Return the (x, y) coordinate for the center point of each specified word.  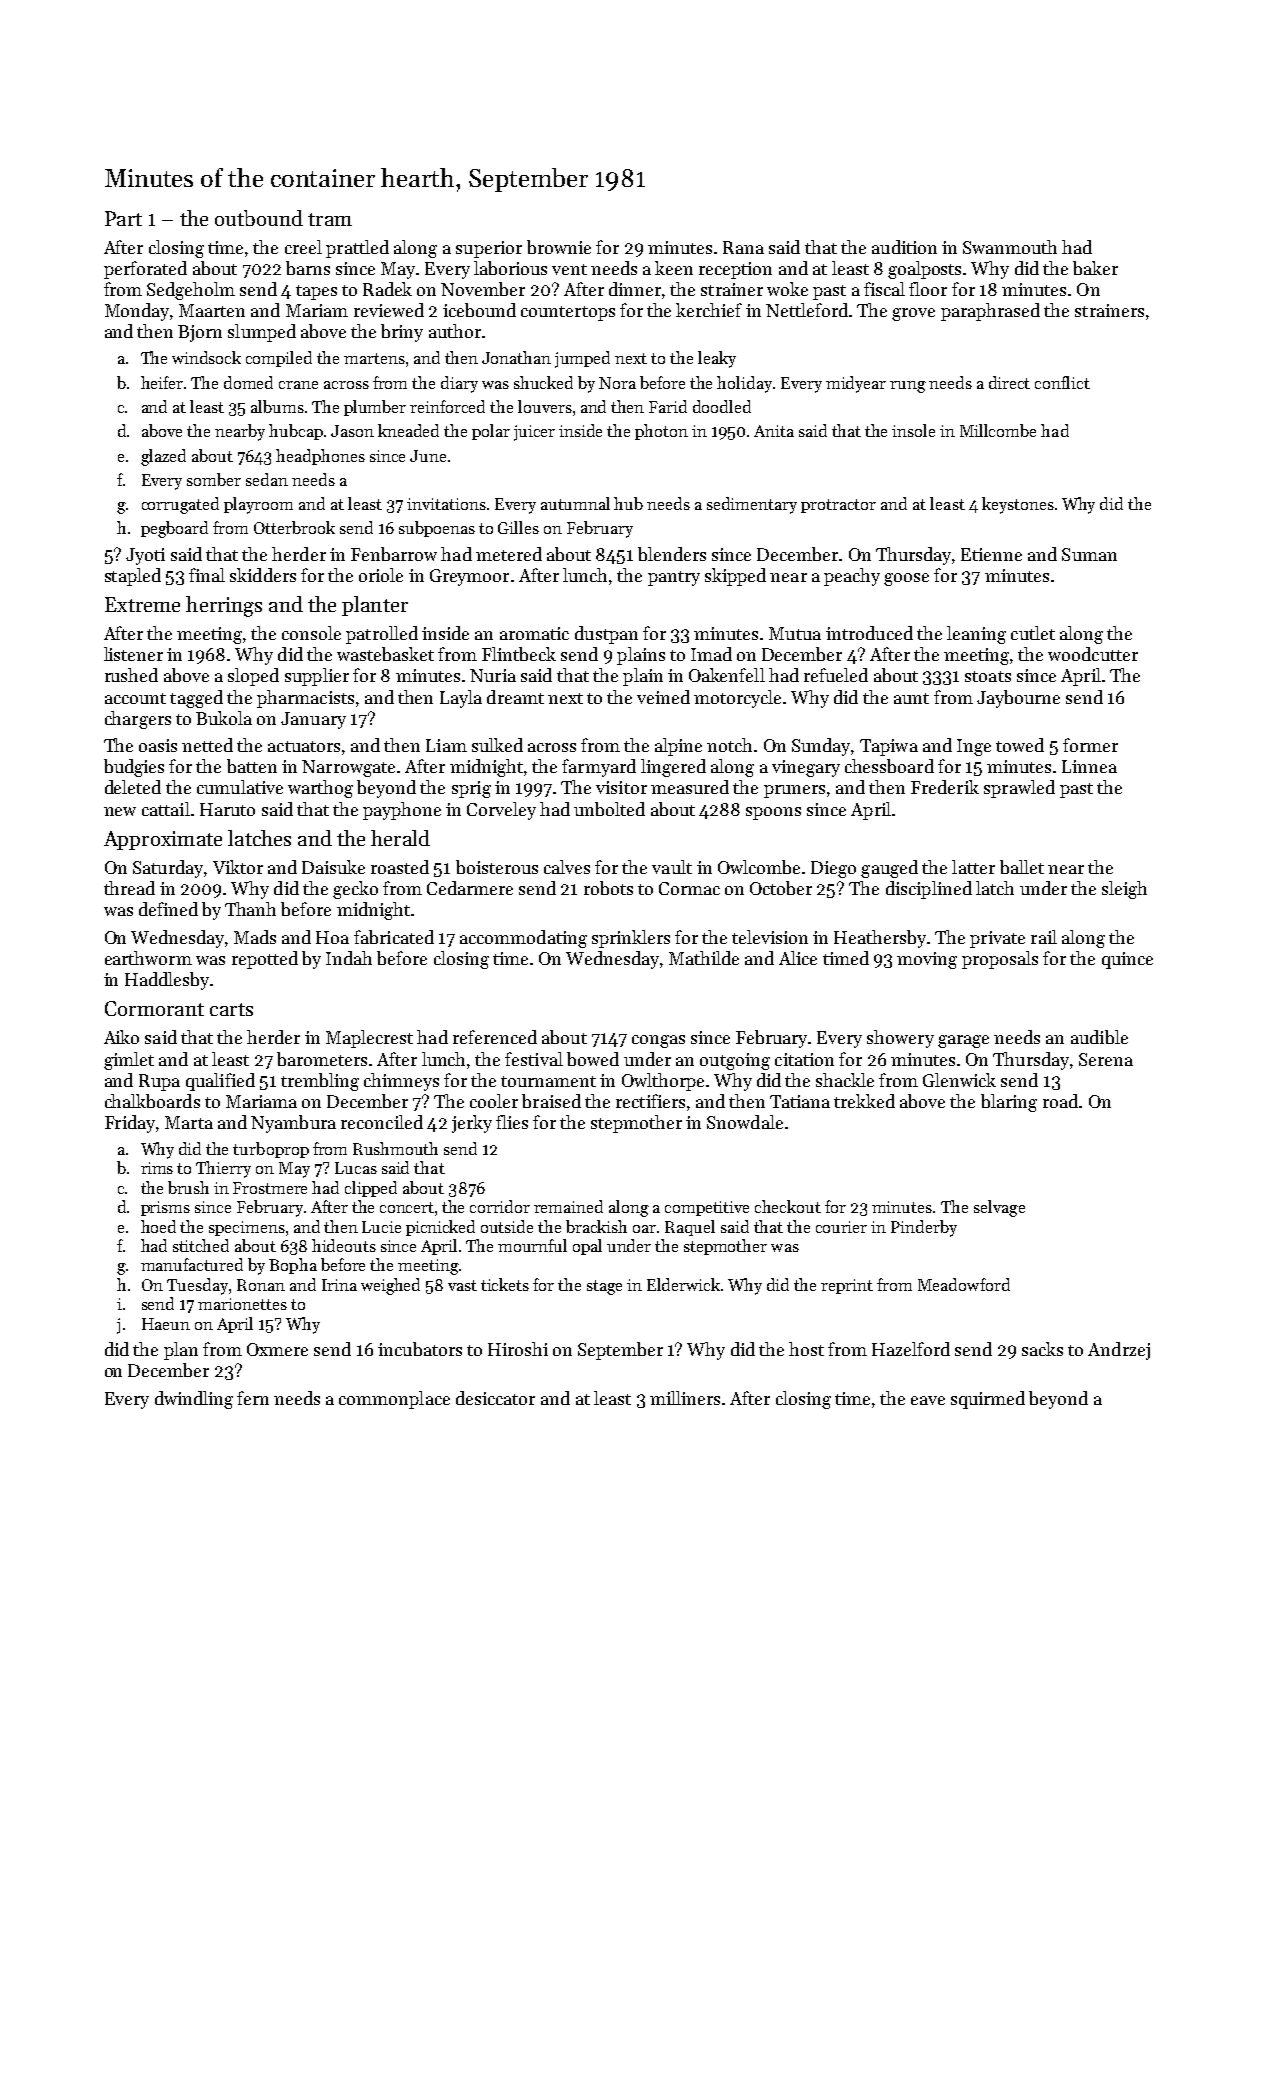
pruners (794, 791)
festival (534, 1059)
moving (927, 960)
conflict (1062, 382)
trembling (320, 1082)
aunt (911, 698)
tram (330, 219)
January (313, 720)
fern (253, 1398)
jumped (582, 359)
